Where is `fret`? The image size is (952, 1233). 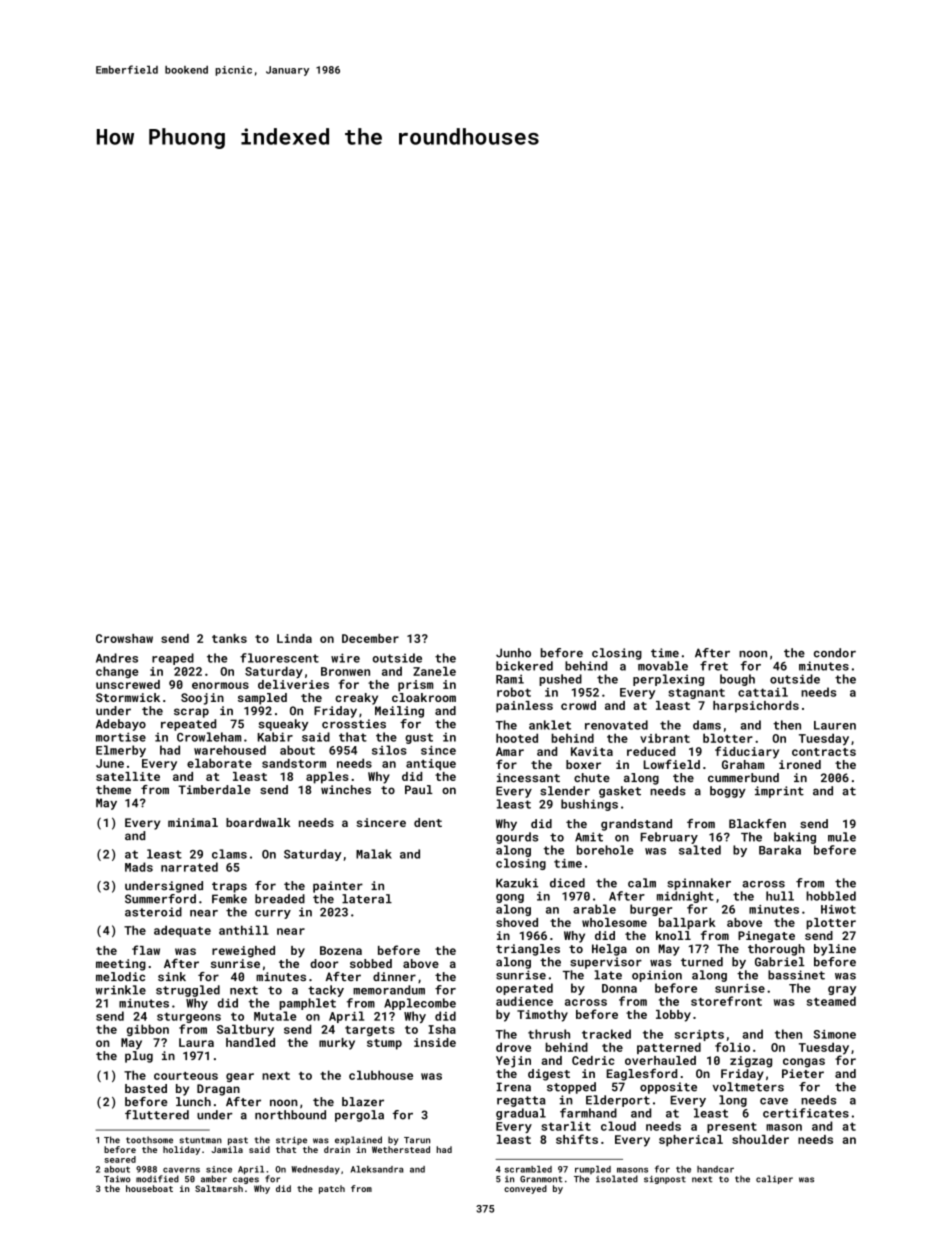
fret is located at coordinates (714, 666).
